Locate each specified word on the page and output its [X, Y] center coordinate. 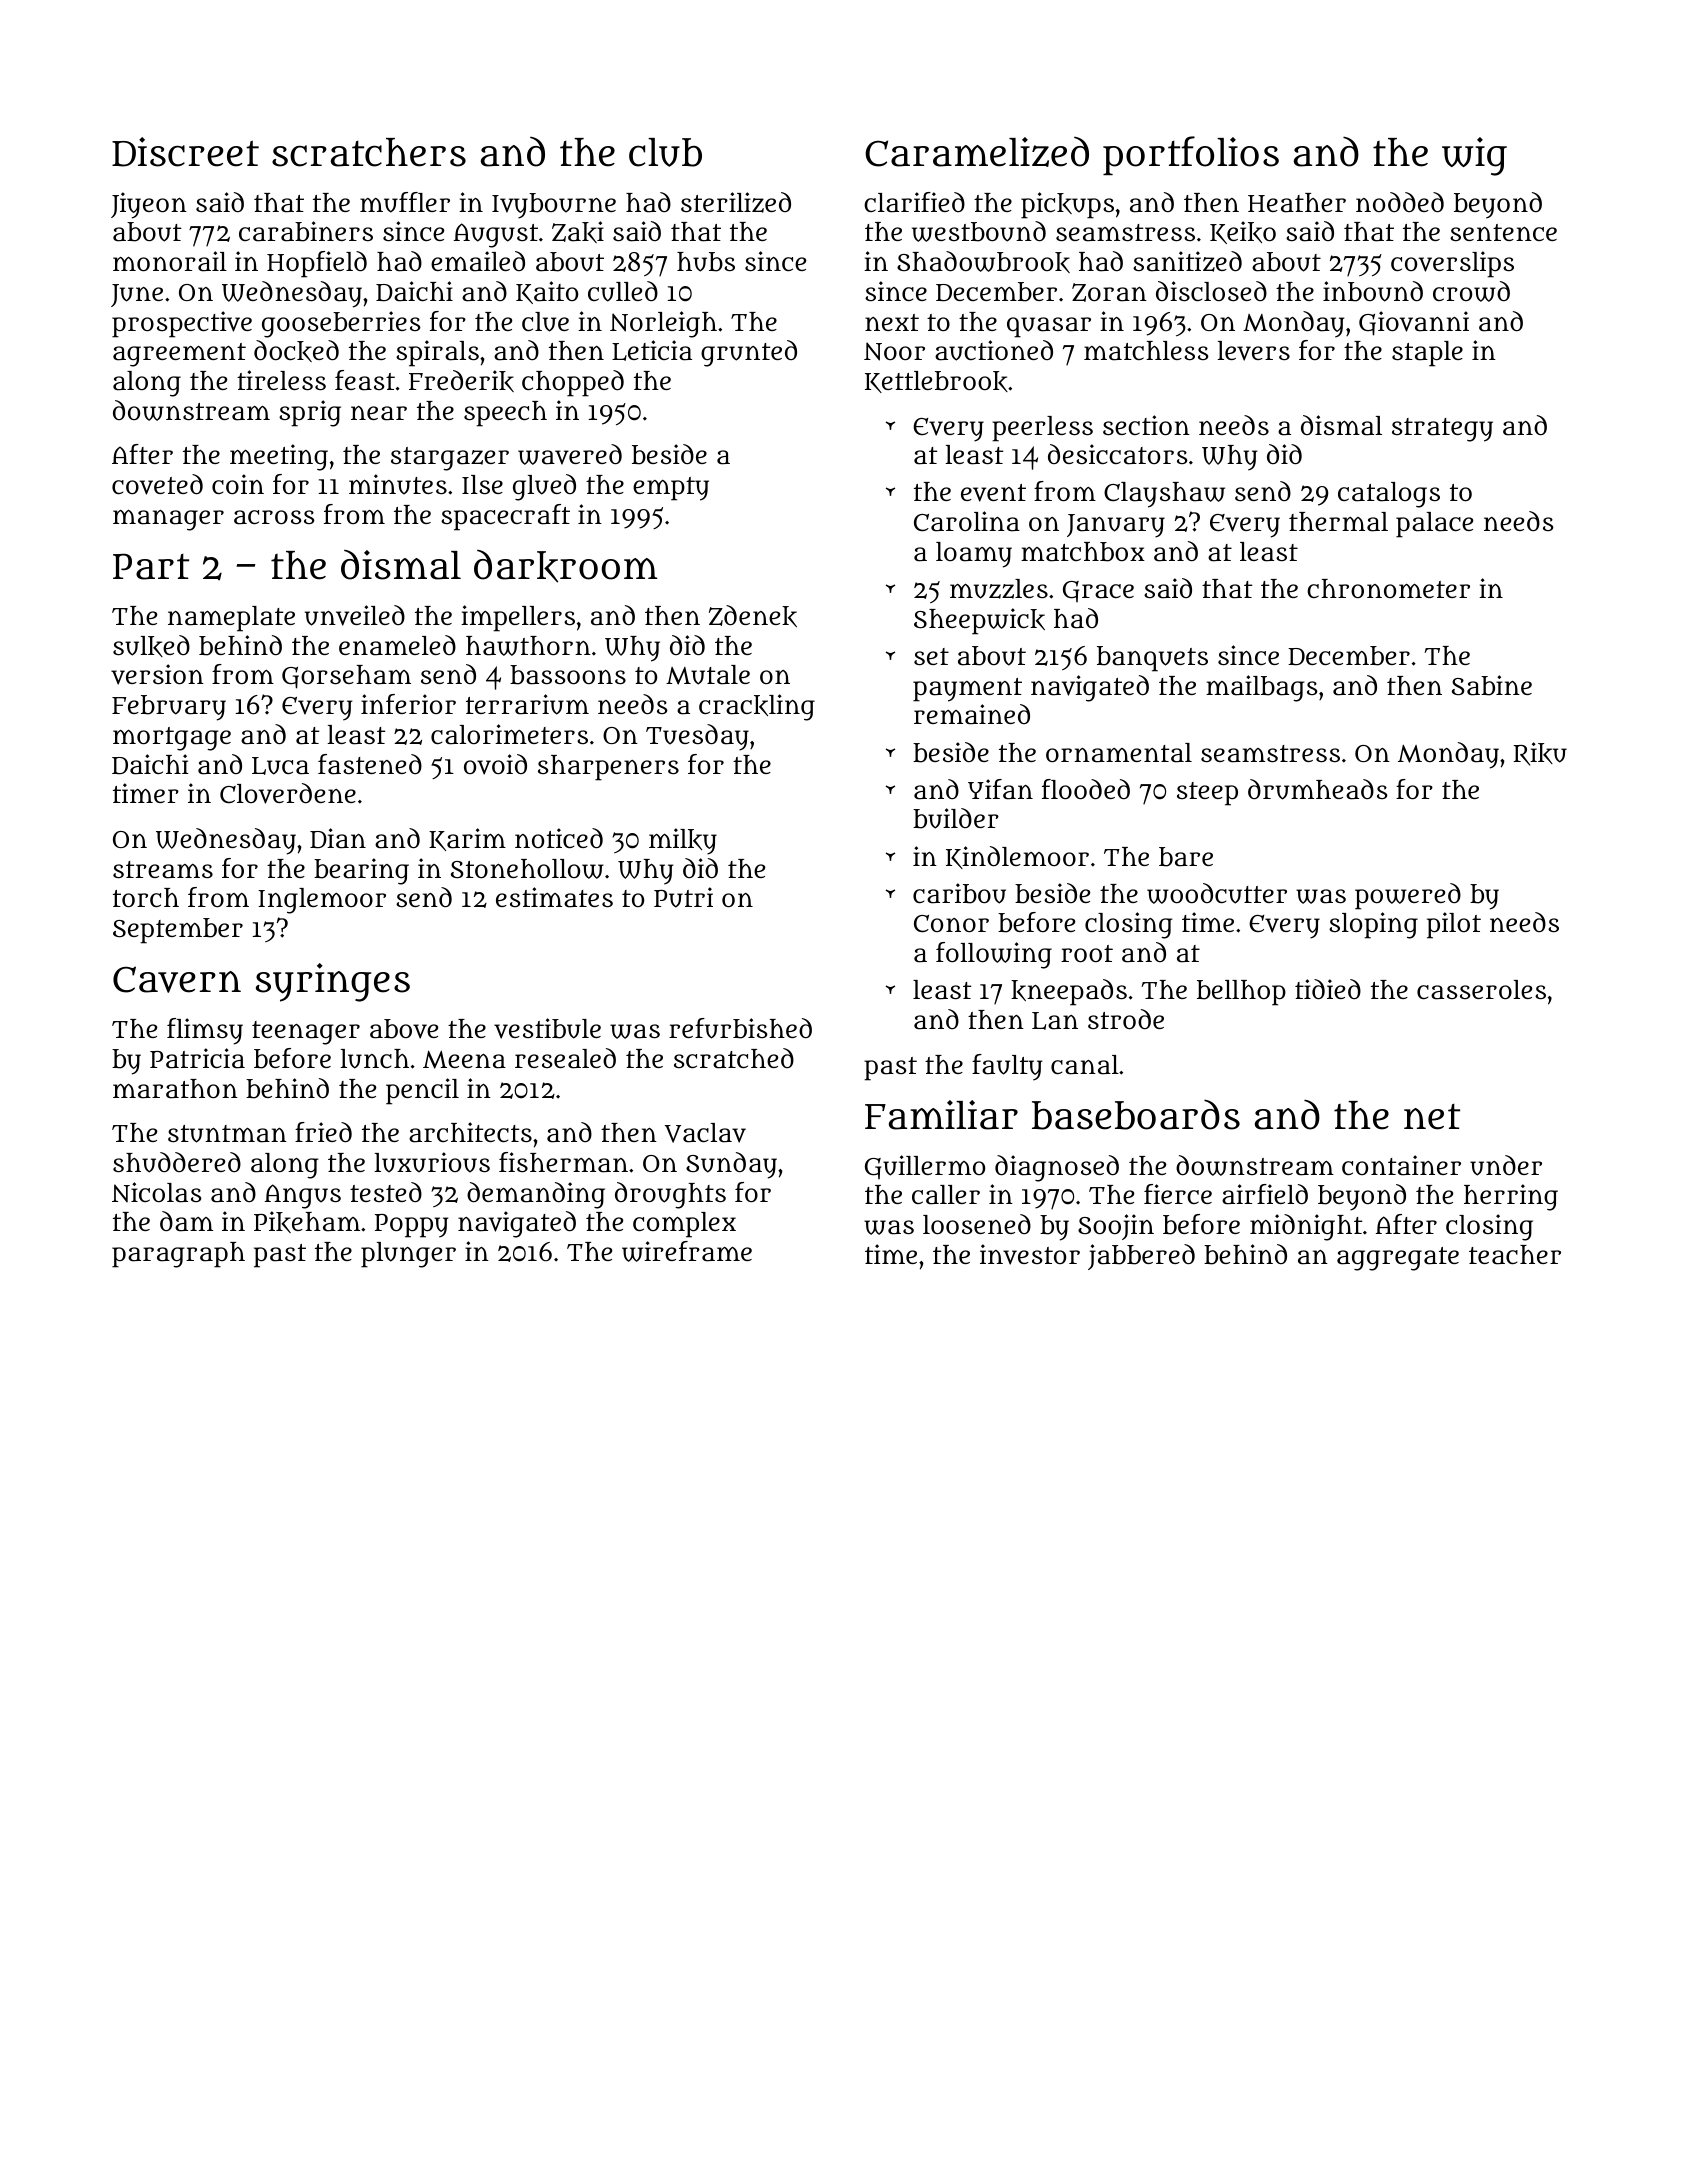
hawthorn [528, 646]
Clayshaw [1164, 495]
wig [1474, 156]
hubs [706, 262]
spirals [437, 353]
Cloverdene [288, 793]
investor [1030, 1254]
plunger [408, 1255]
